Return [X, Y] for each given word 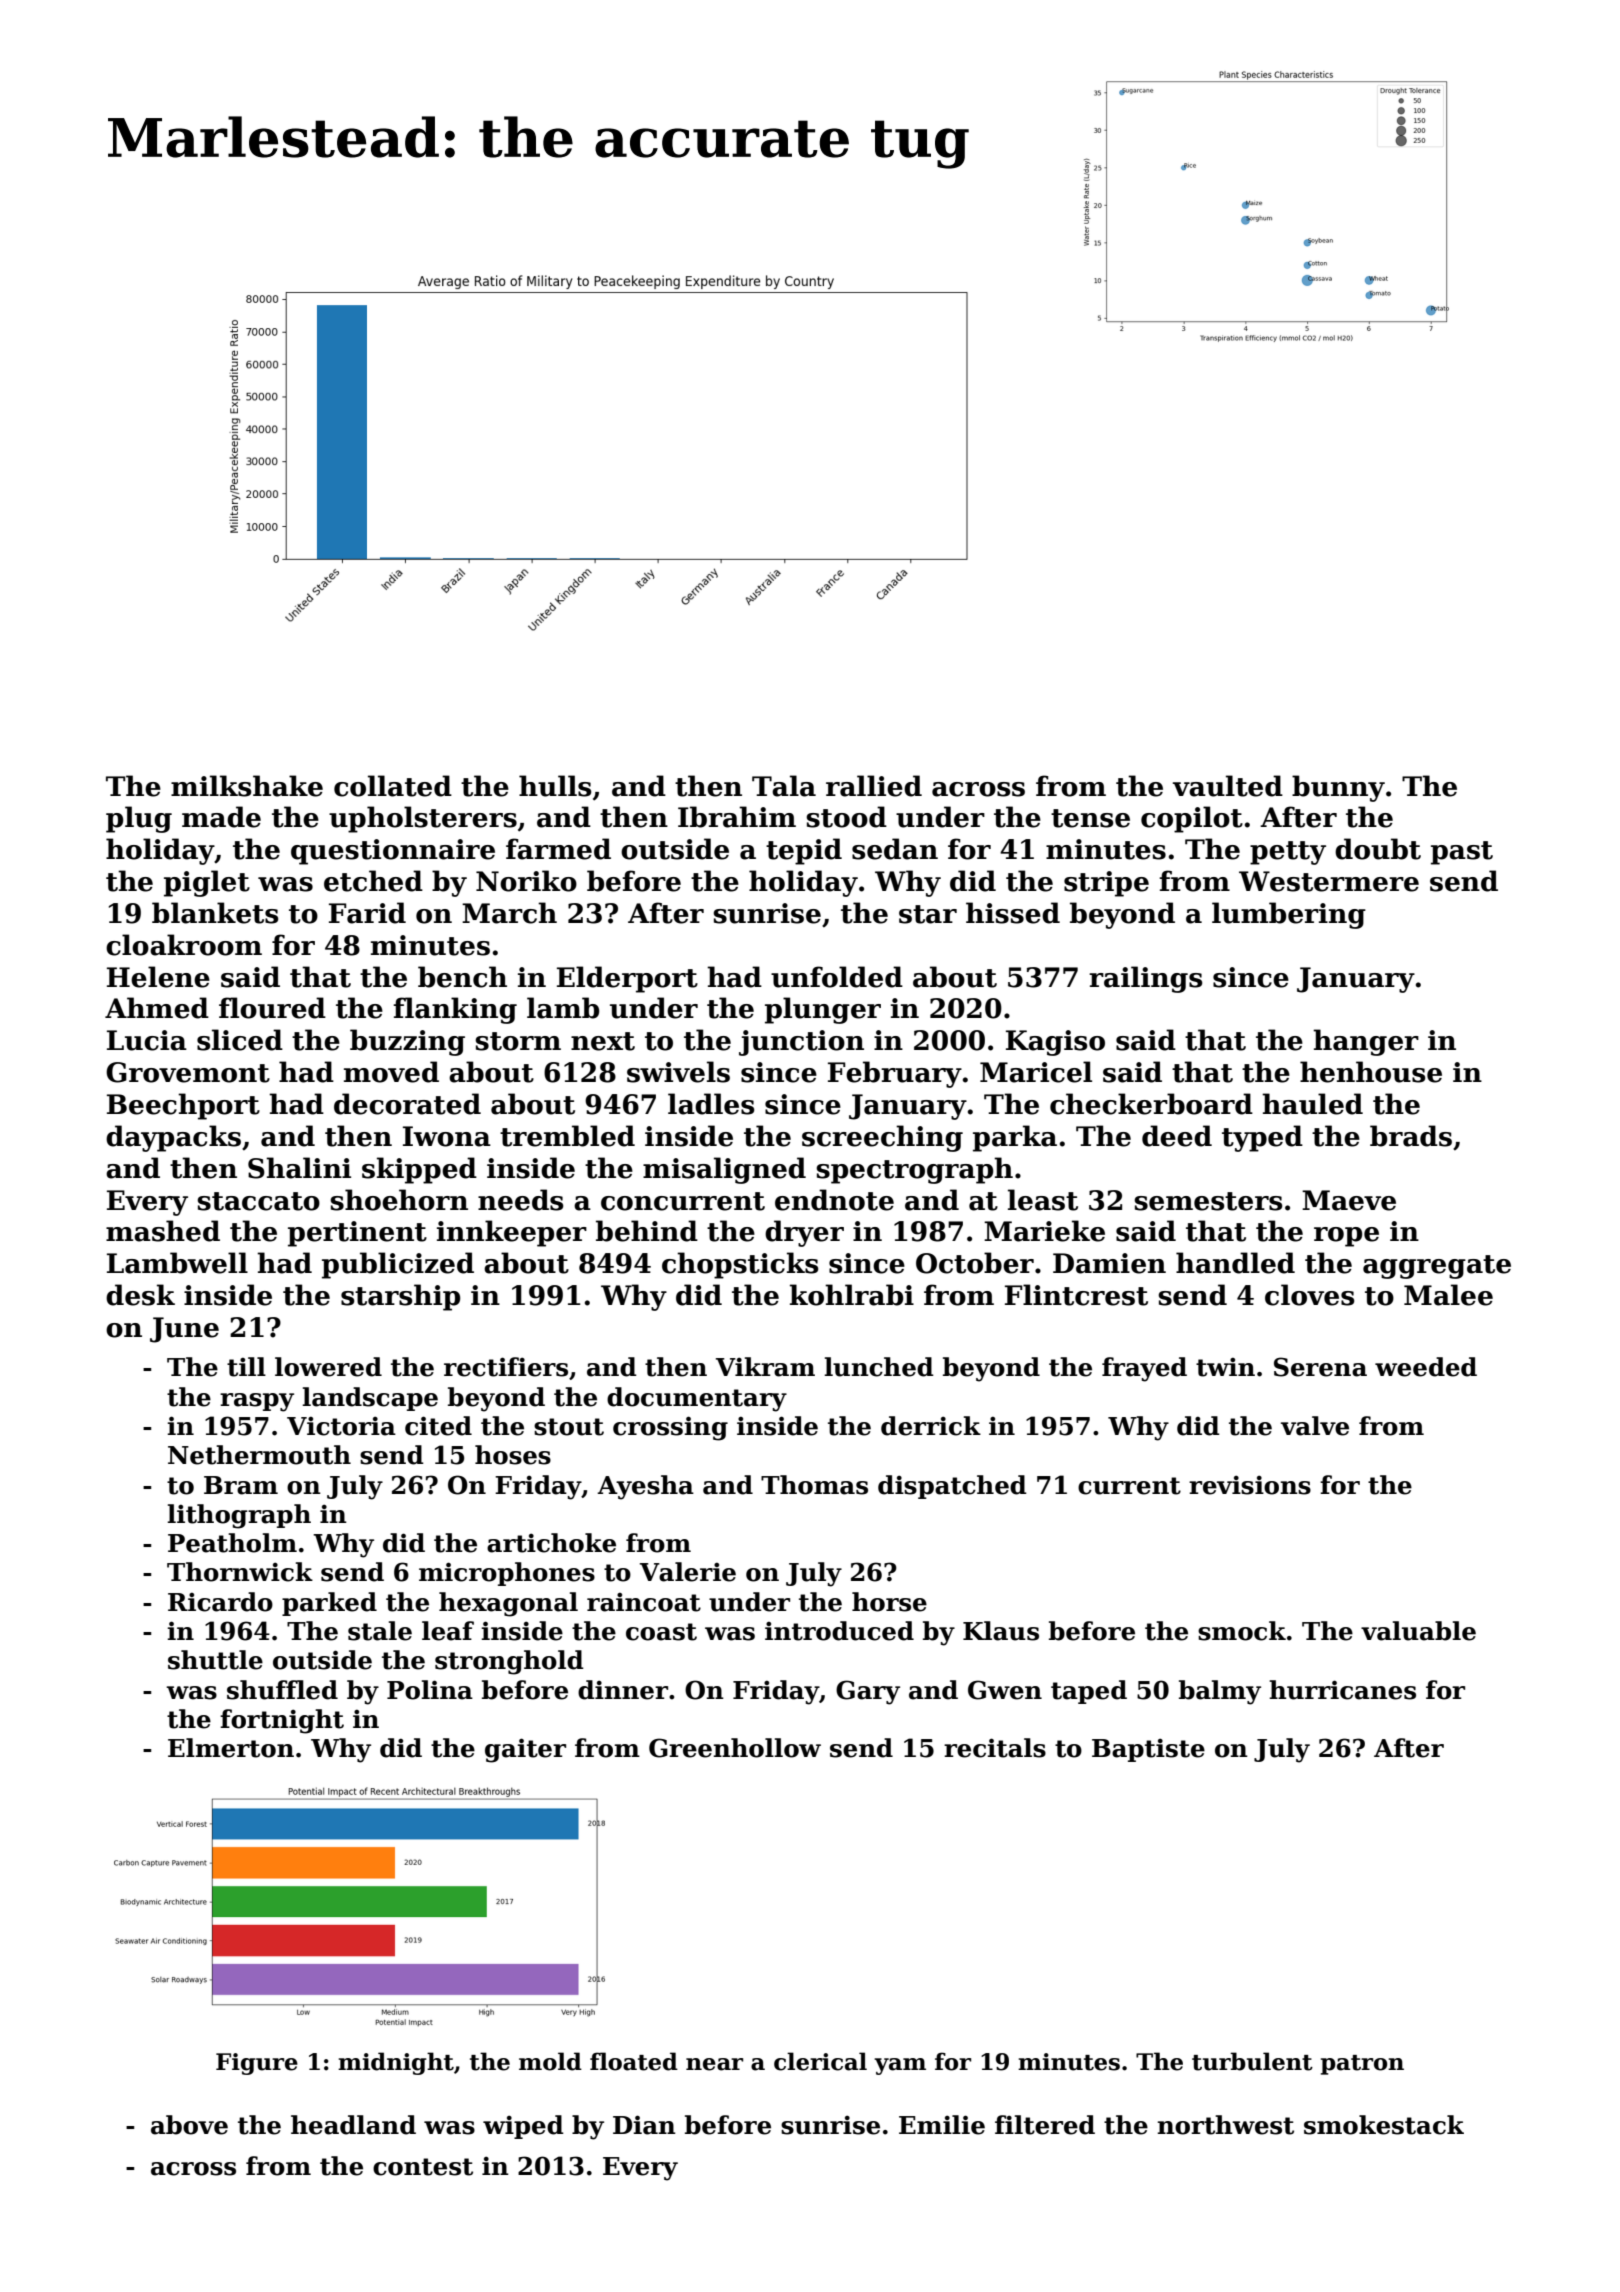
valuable [1418, 1631]
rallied [874, 786]
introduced [839, 1631]
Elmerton [231, 1748]
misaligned [724, 1170]
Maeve [1349, 1200]
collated [393, 786]
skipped [419, 1170]
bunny [1338, 788]
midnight [396, 2063]
